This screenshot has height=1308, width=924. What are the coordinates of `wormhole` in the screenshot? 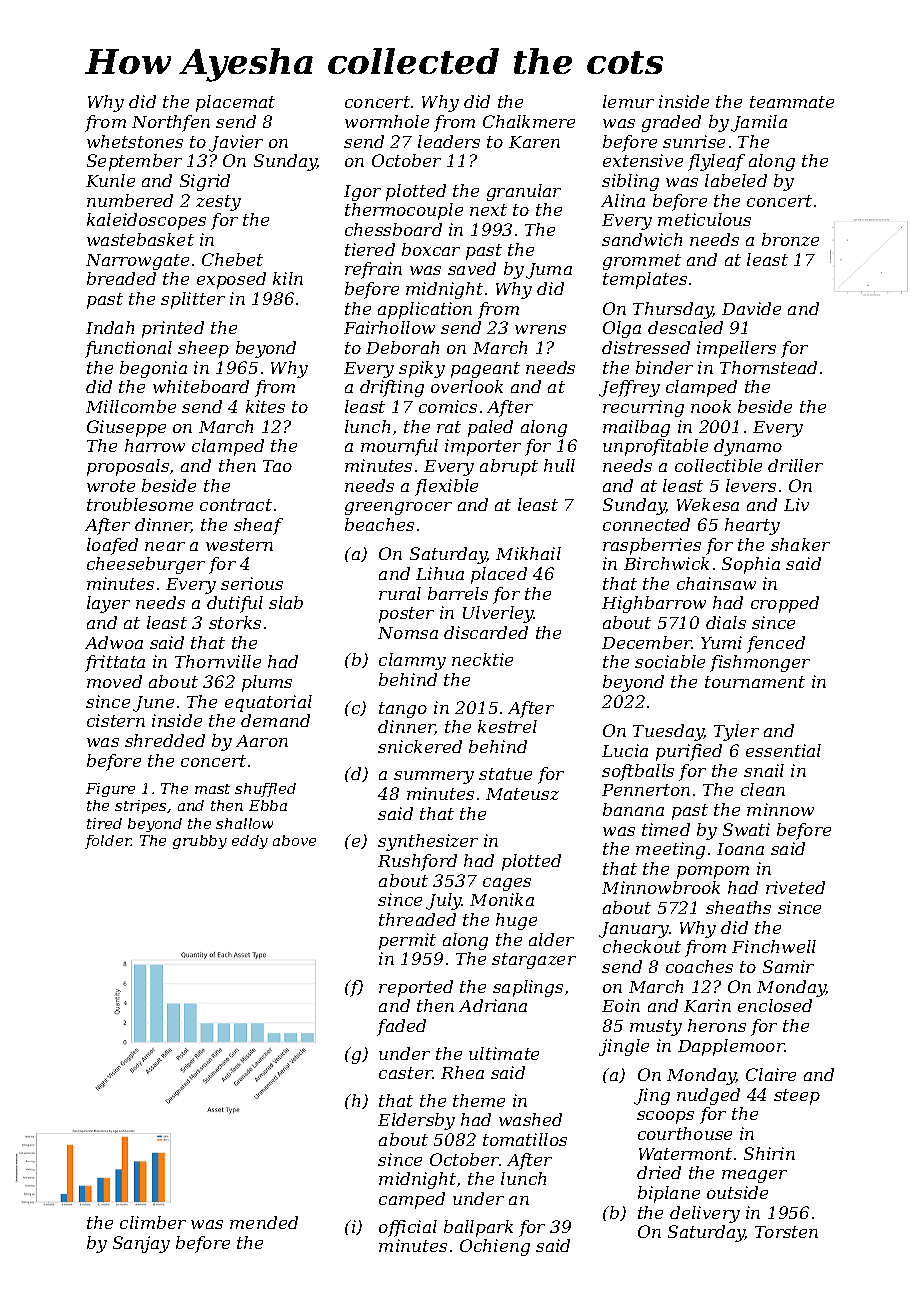 It's located at (387, 121).
